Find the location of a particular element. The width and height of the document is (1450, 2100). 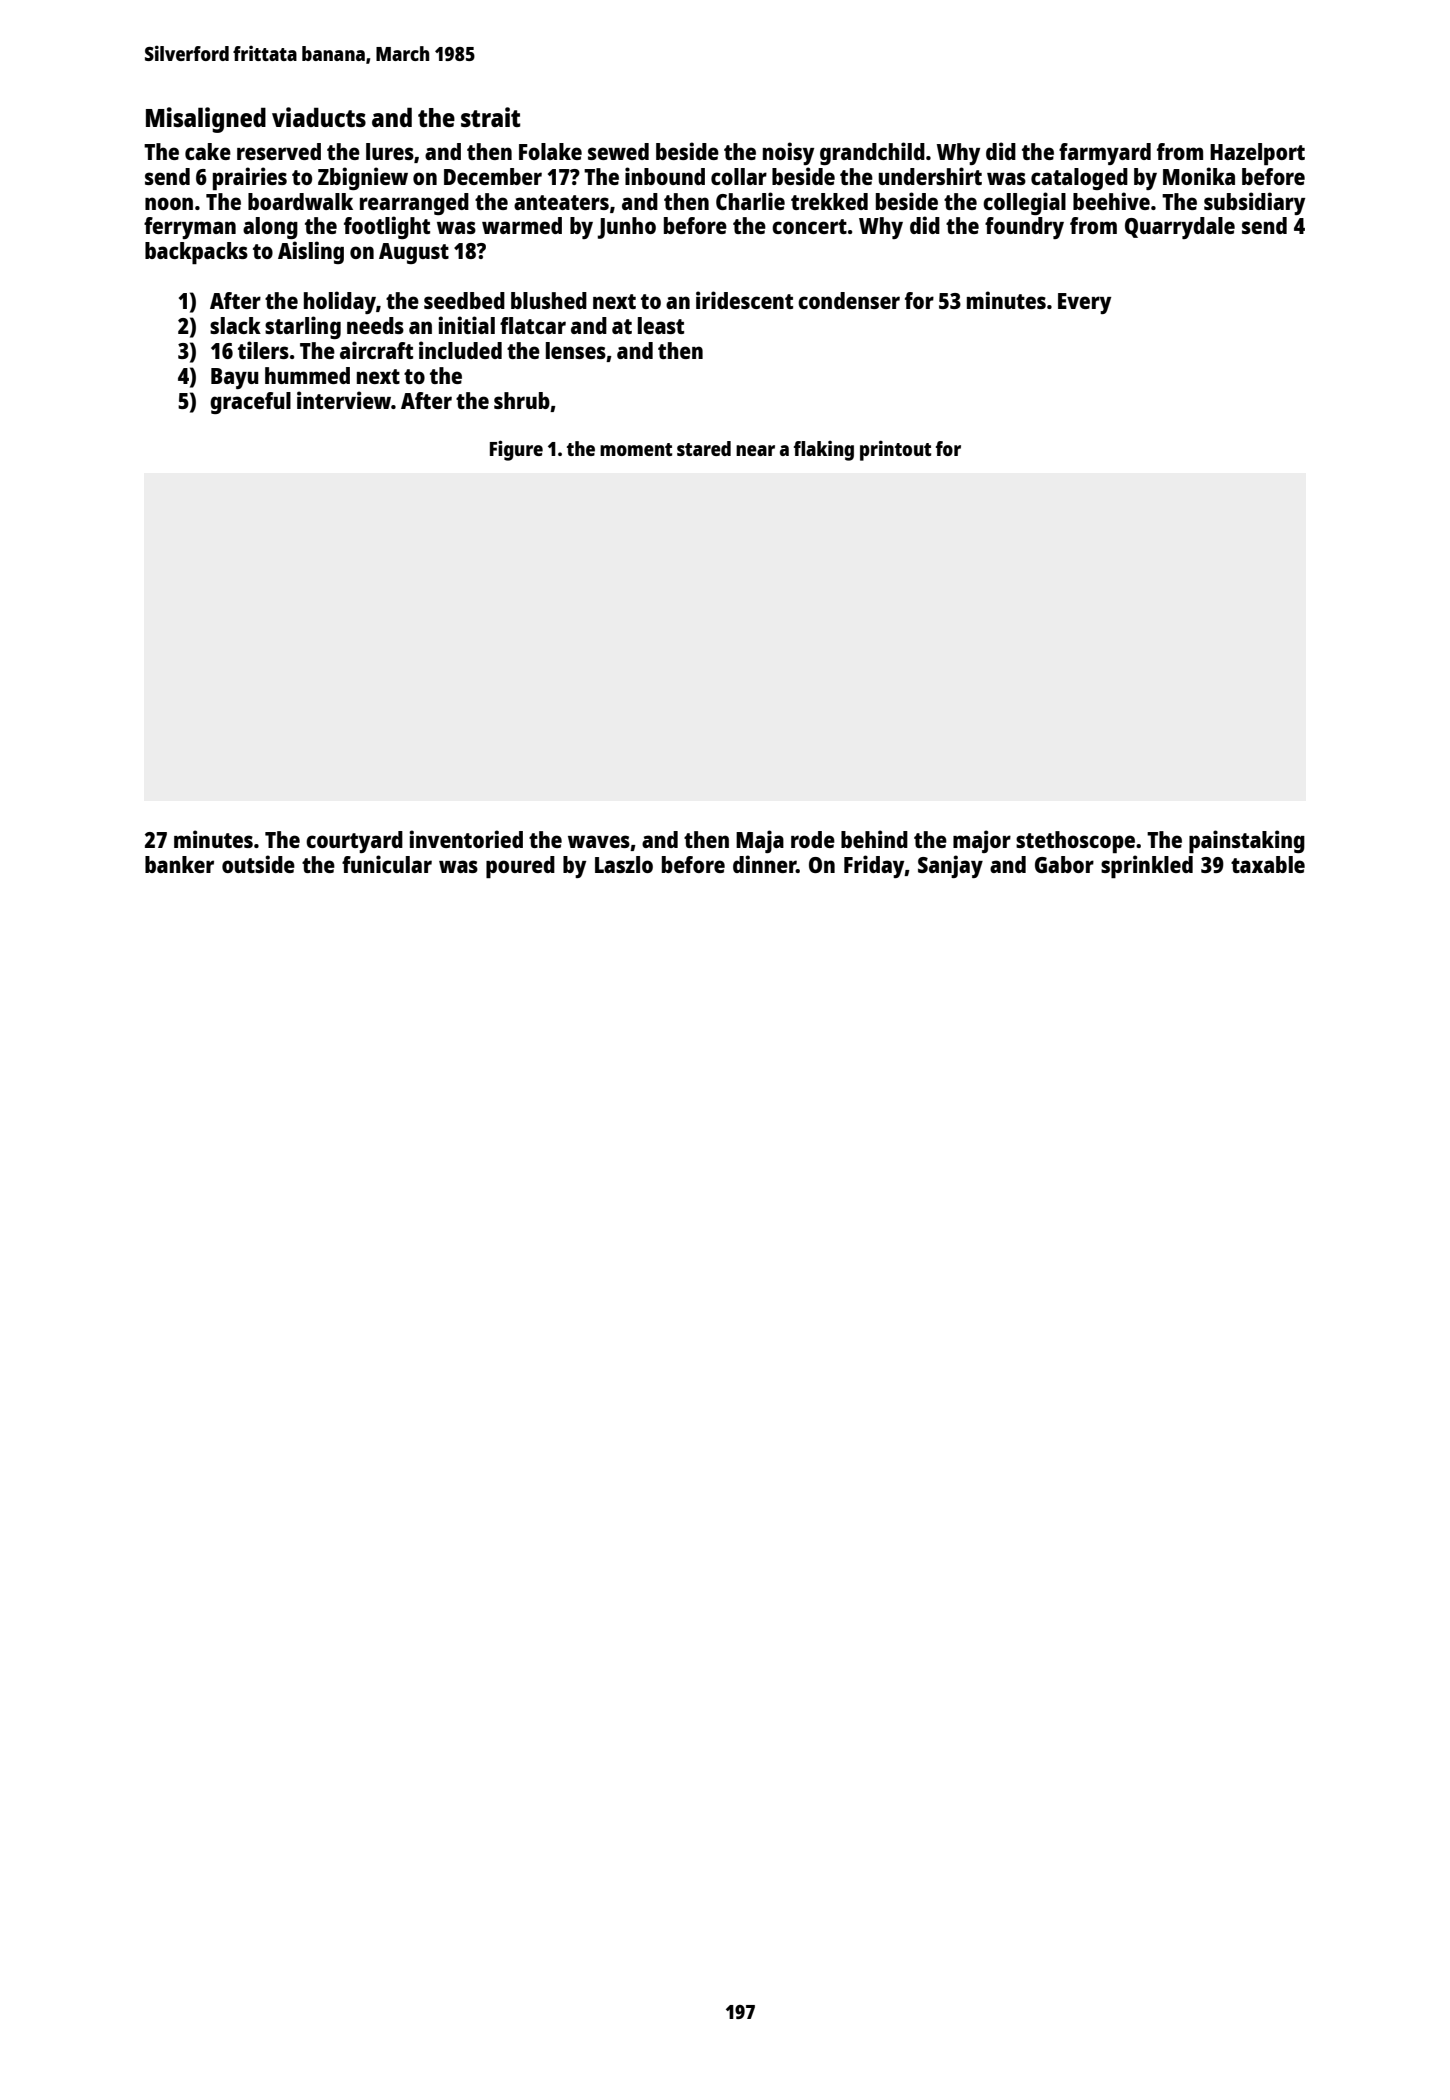

stethoscope is located at coordinates (1075, 842).
